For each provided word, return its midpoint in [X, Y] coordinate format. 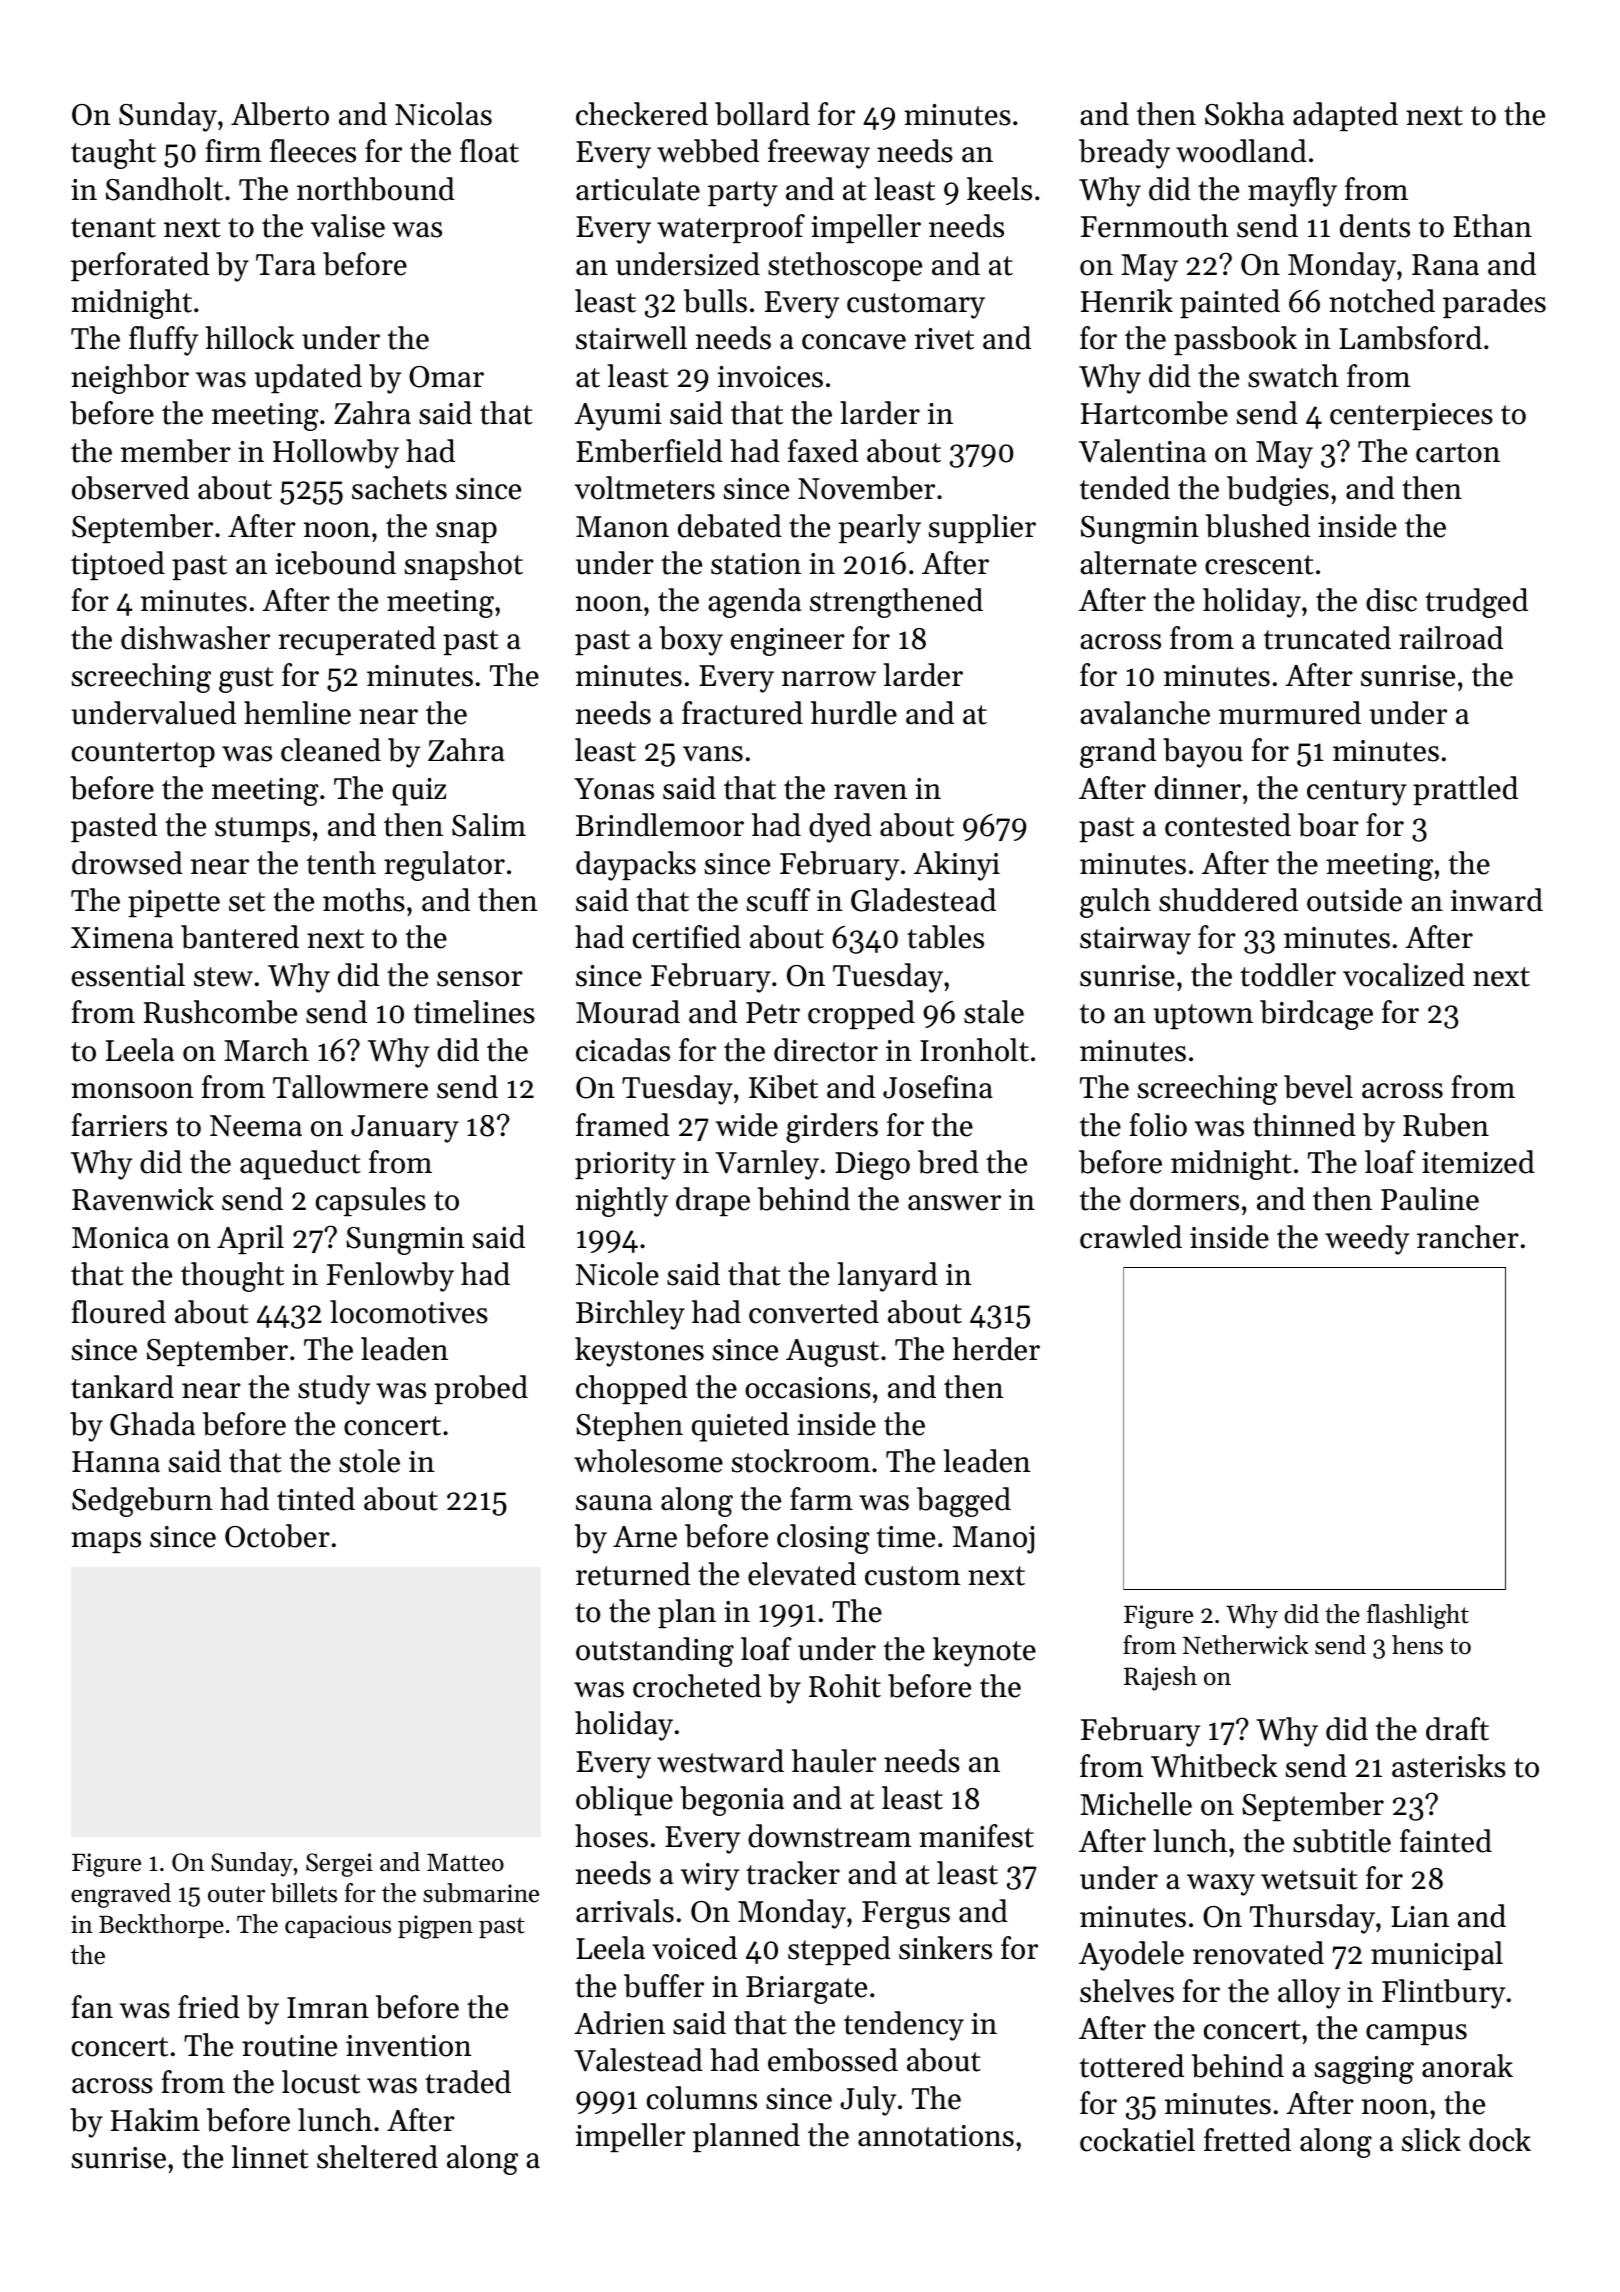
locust [321, 2082]
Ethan [1492, 226]
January [405, 1129]
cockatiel [1137, 2140]
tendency [904, 2026]
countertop [143, 754]
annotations [936, 2136]
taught [113, 154]
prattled [1465, 790]
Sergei [339, 1865]
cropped [861, 1014]
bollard [762, 114]
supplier [982, 528]
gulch [1115, 903]
